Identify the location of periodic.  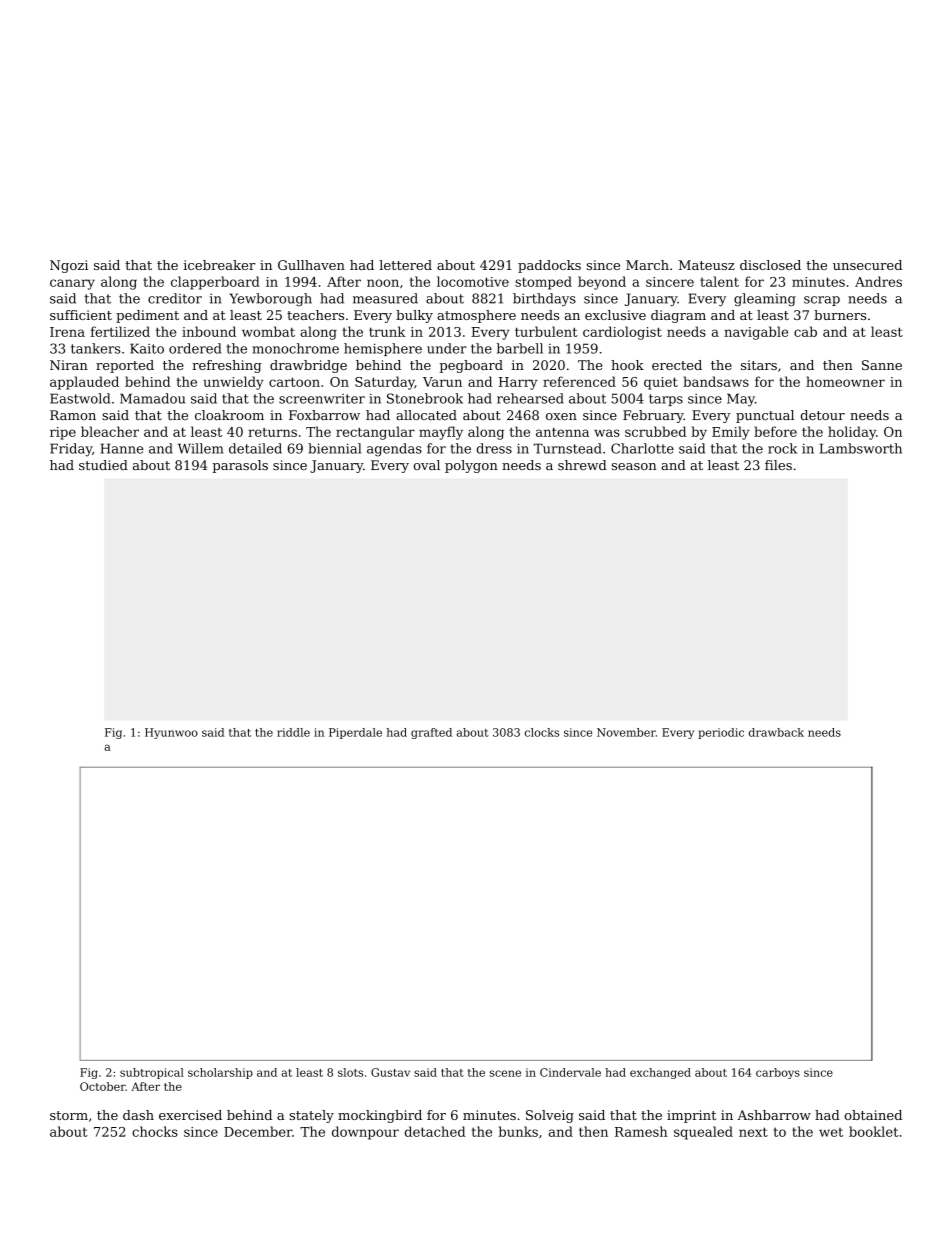
(721, 733).
